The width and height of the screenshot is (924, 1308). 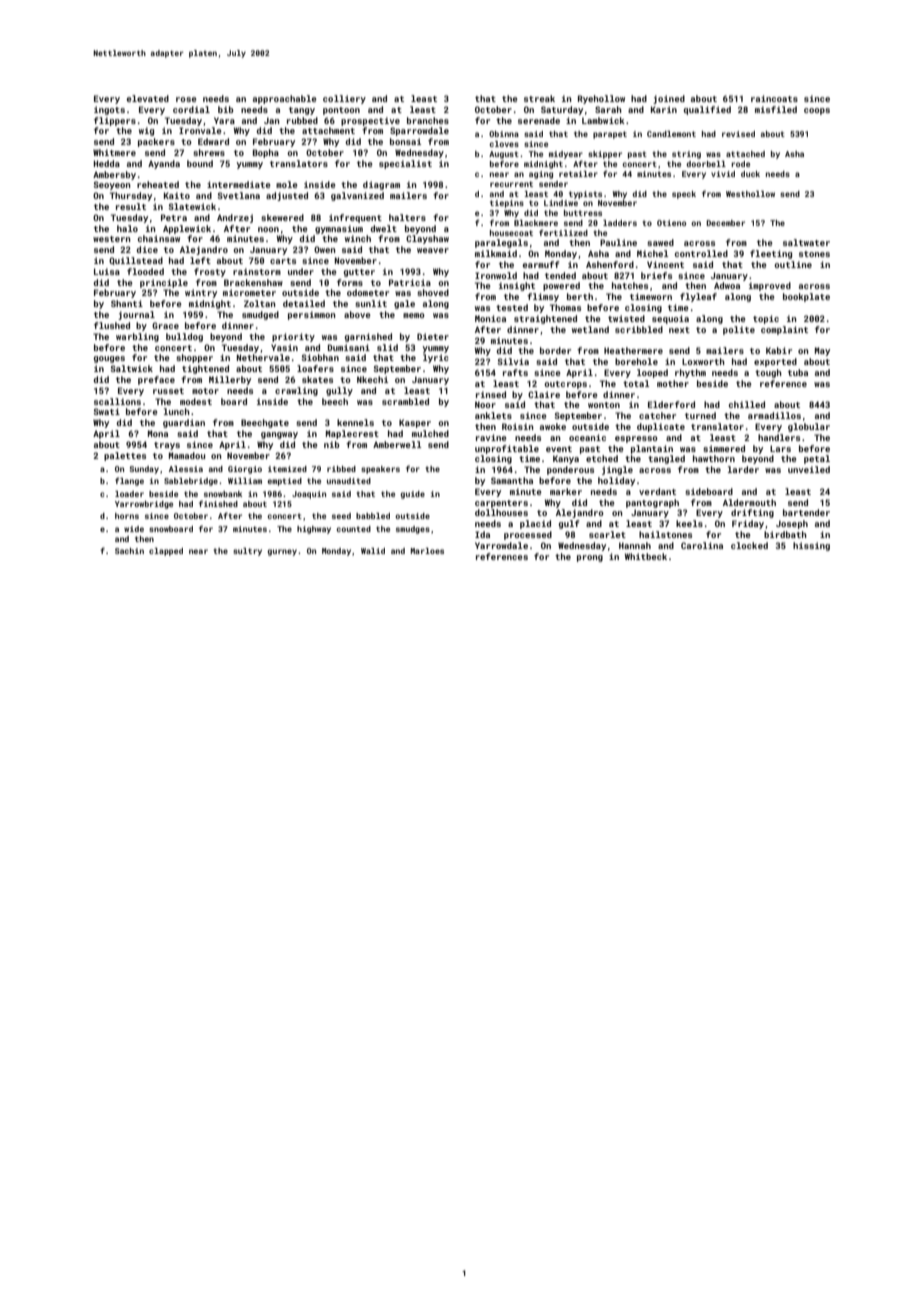 I want to click on tangy, so click(x=302, y=111).
